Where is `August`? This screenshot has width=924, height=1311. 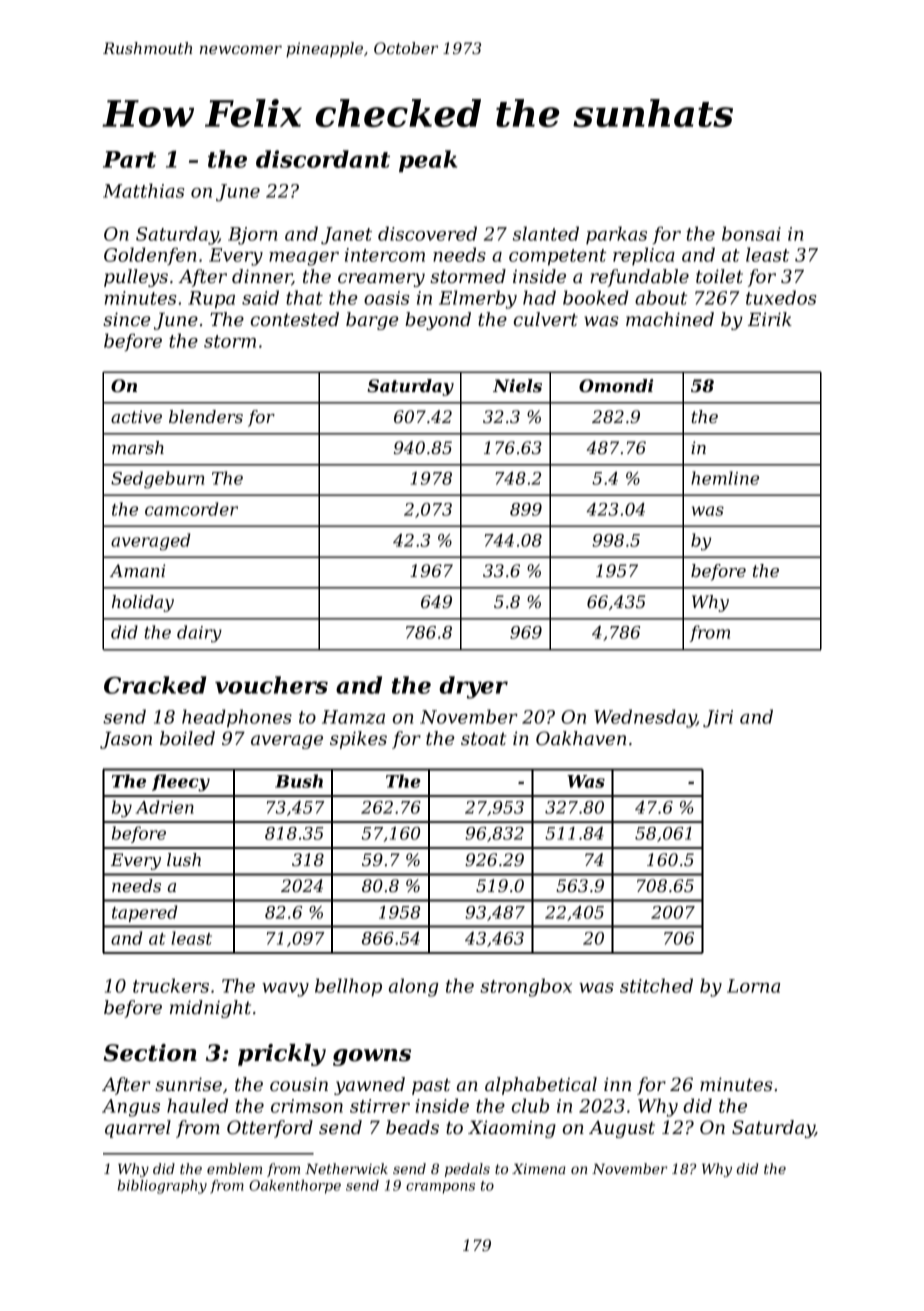
August is located at coordinates (622, 1129).
